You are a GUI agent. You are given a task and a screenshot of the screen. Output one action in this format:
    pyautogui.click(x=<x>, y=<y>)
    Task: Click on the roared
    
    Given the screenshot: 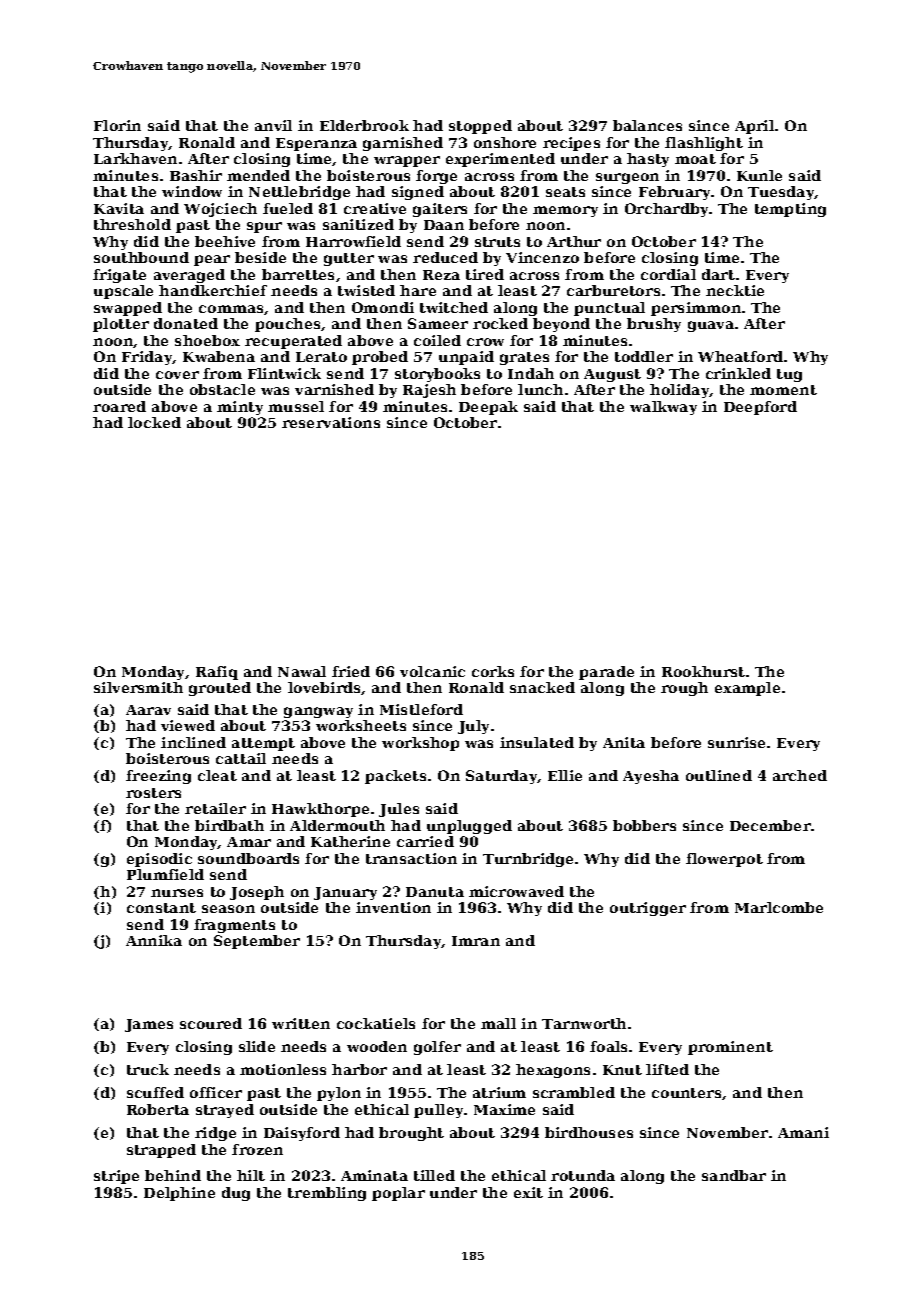 What is the action you would take?
    pyautogui.click(x=119, y=406)
